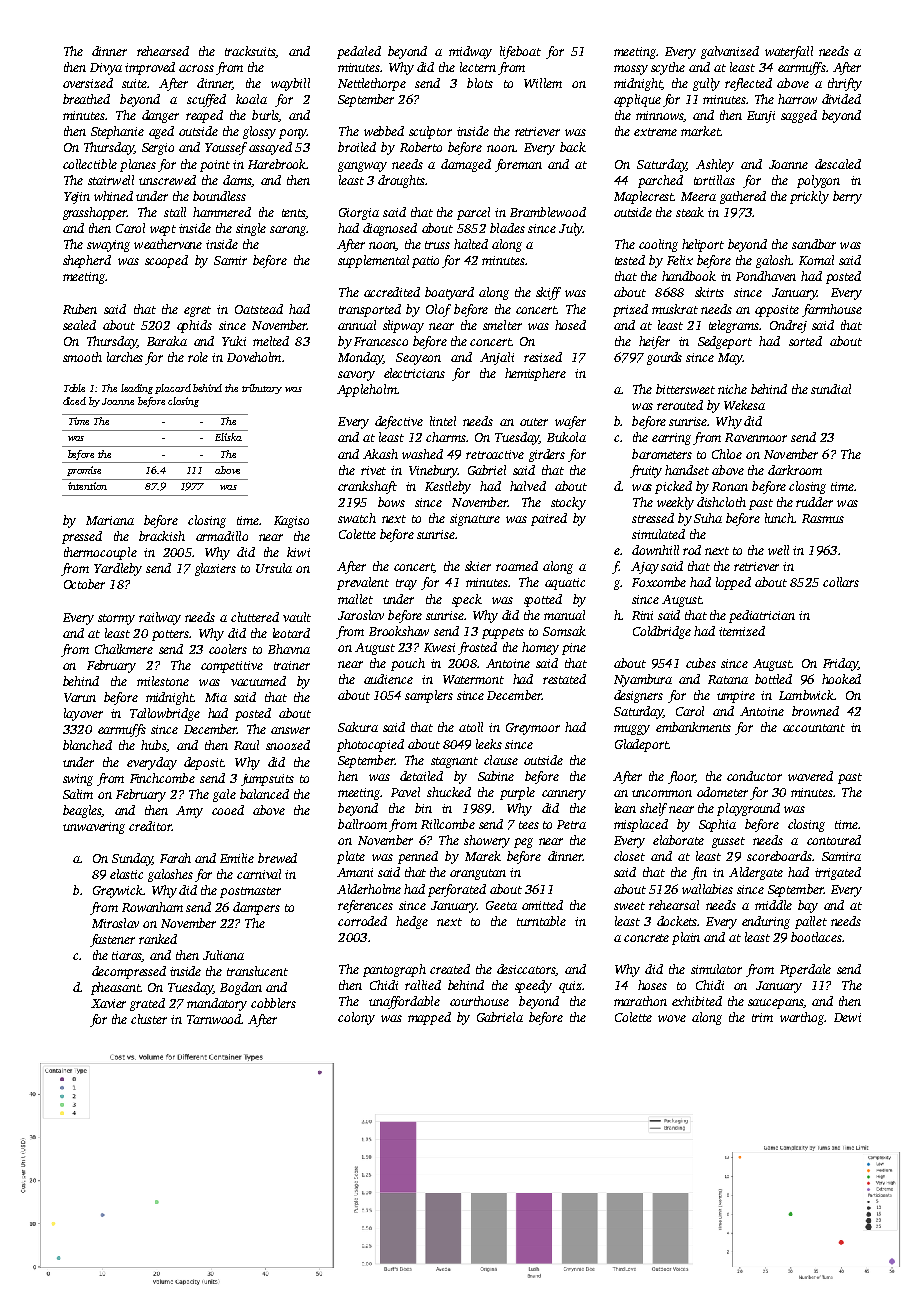 This page has height=1308, width=924. What do you see at coordinates (237, 180) in the page?
I see `dams` at bounding box center [237, 180].
